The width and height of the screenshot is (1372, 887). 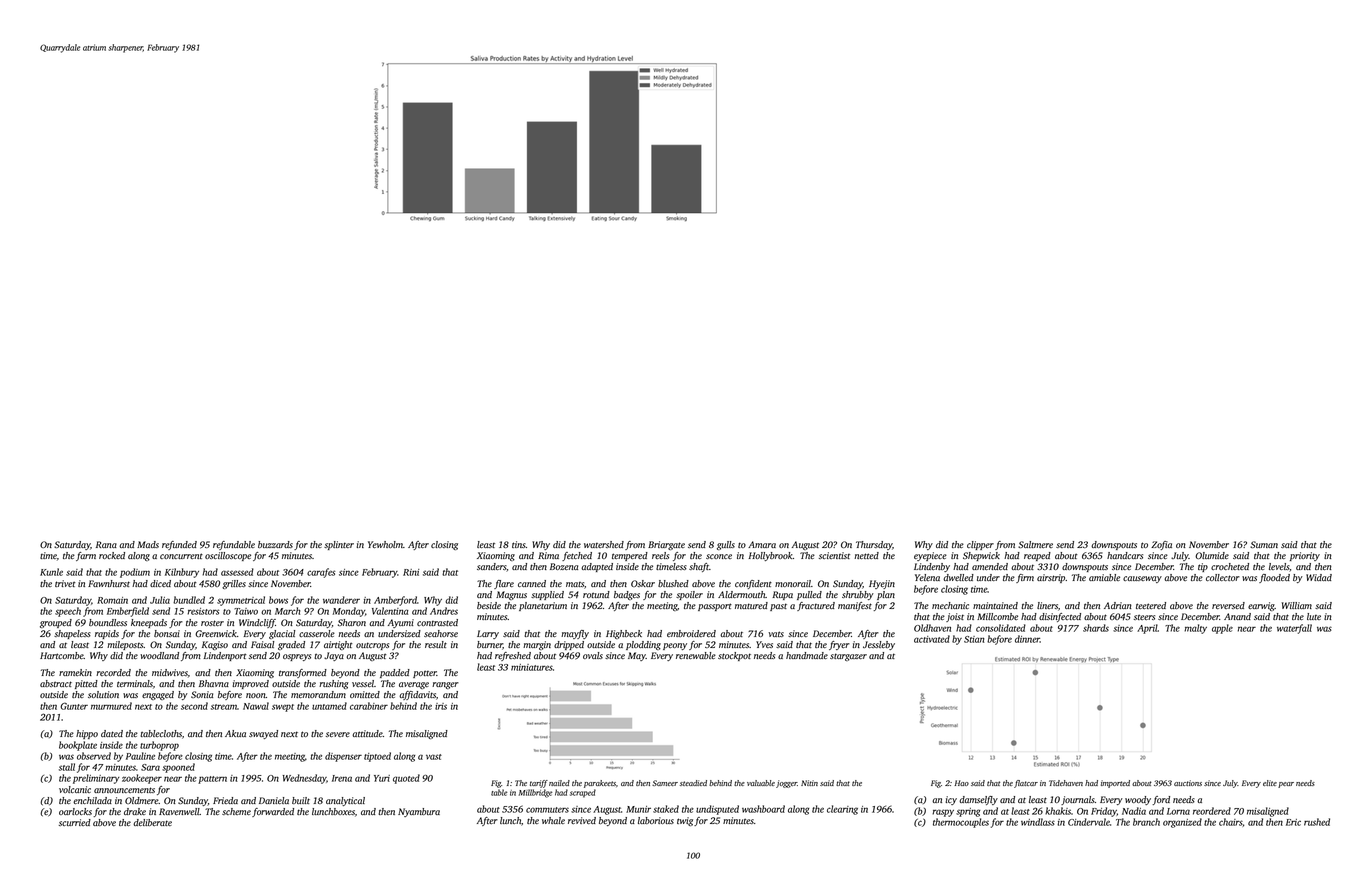 What do you see at coordinates (809, 783) in the screenshot?
I see `Nitin` at bounding box center [809, 783].
